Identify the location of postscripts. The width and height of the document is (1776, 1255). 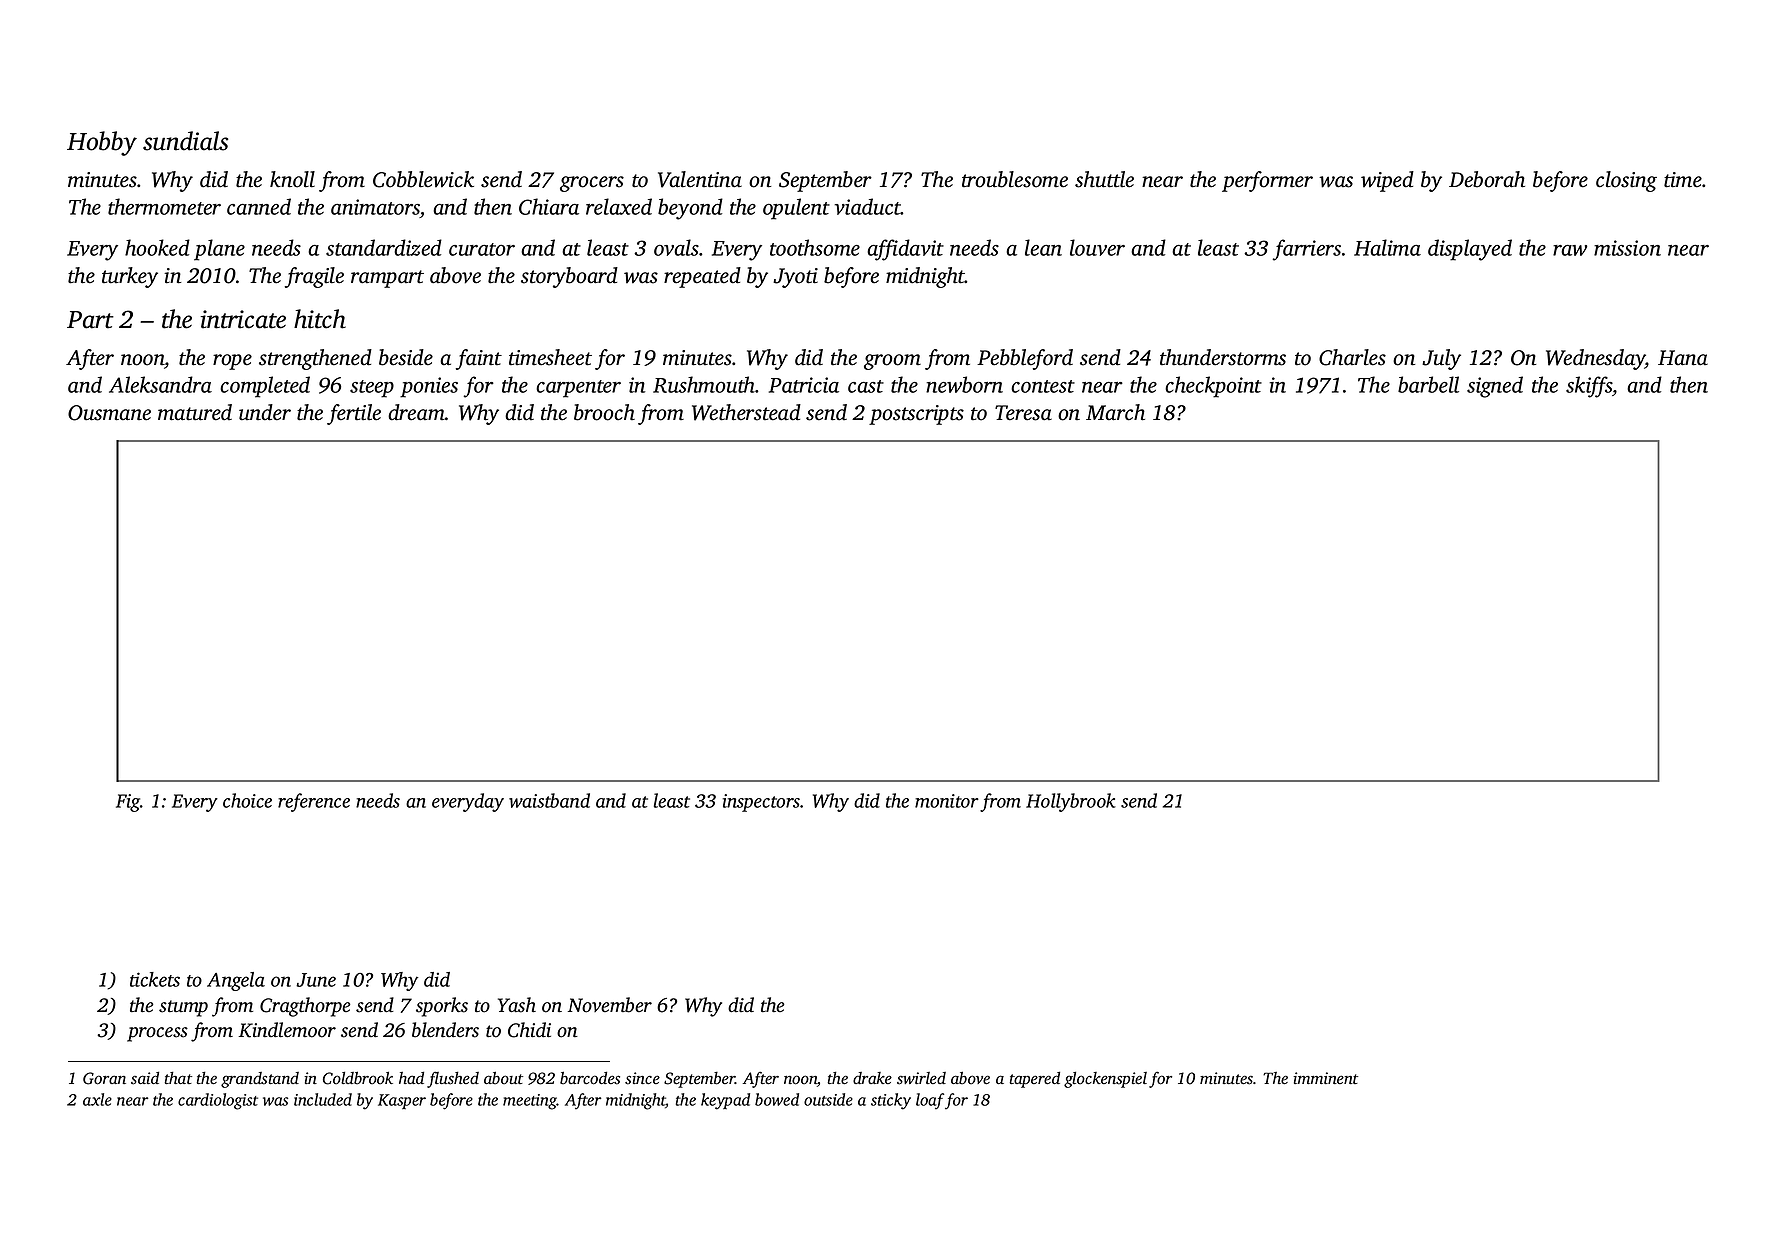
(916, 415).
